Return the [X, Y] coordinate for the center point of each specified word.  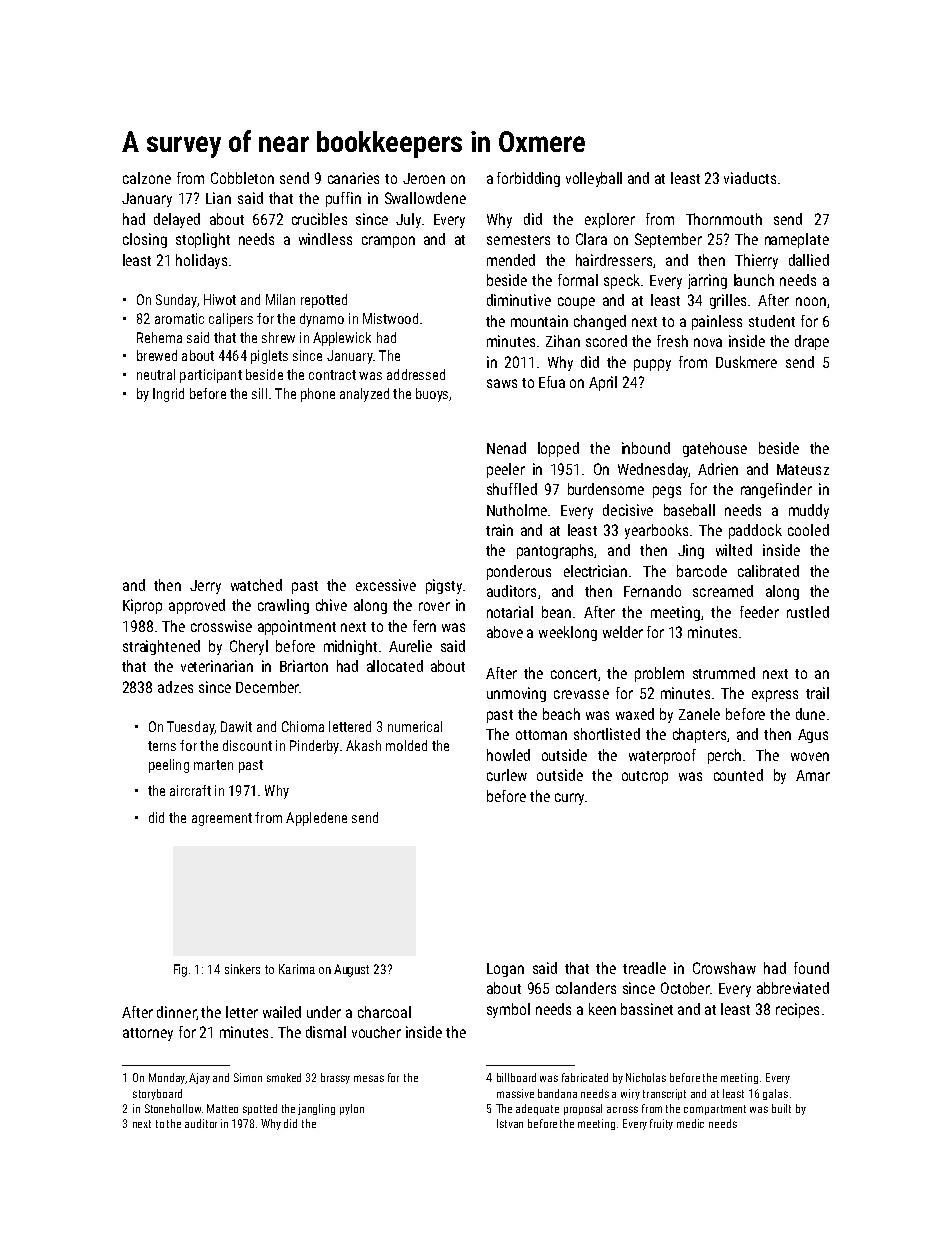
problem [659, 674]
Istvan [510, 1123]
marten [213, 765]
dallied [809, 260]
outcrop [645, 777]
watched [256, 585]
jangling [316, 1109]
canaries [353, 178]
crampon [388, 242]
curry [569, 799]
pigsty [444, 586]
